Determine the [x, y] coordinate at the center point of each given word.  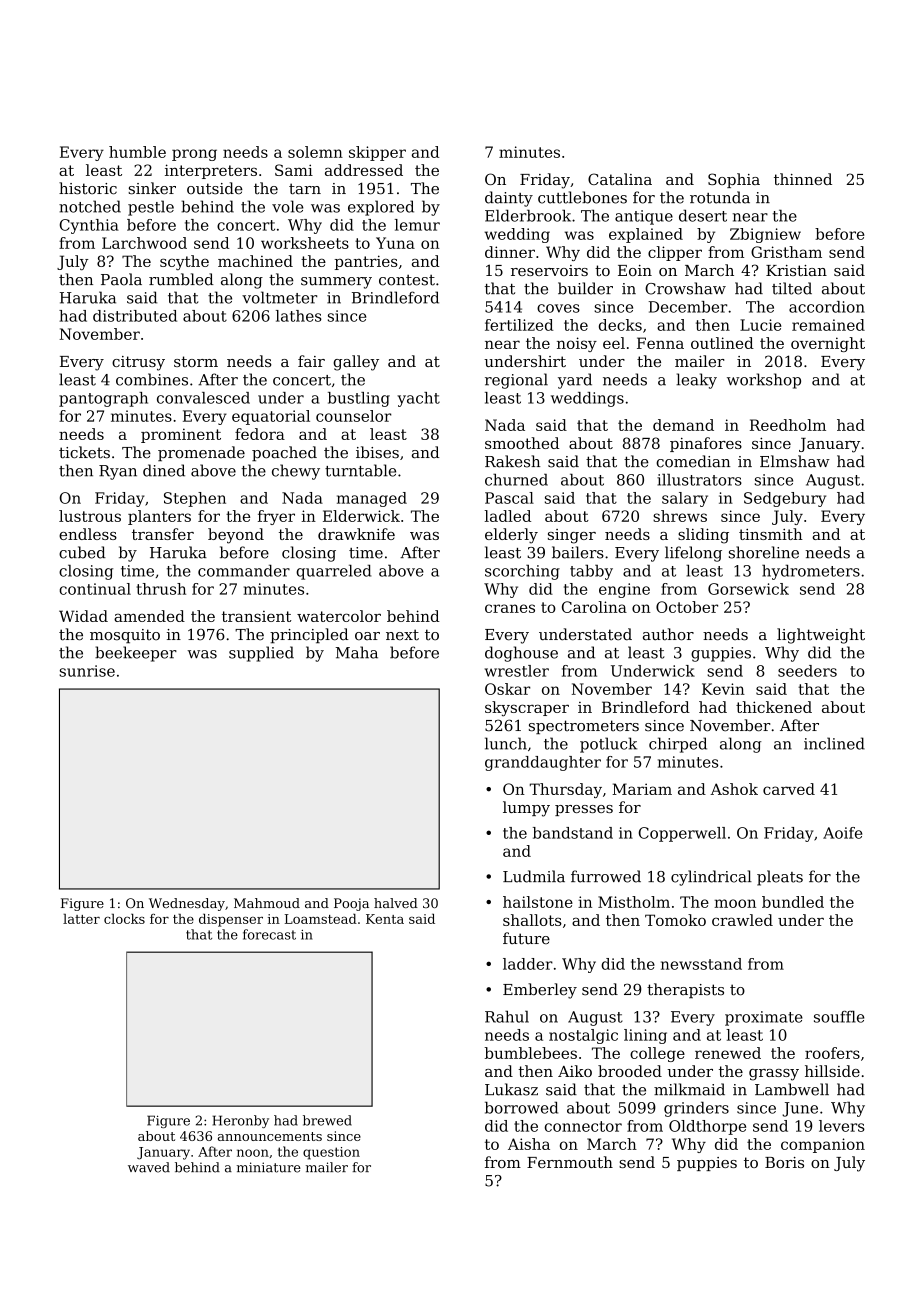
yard [575, 381]
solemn [315, 152]
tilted [792, 288]
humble [137, 152]
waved [149, 1167]
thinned [803, 179]
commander [244, 571]
